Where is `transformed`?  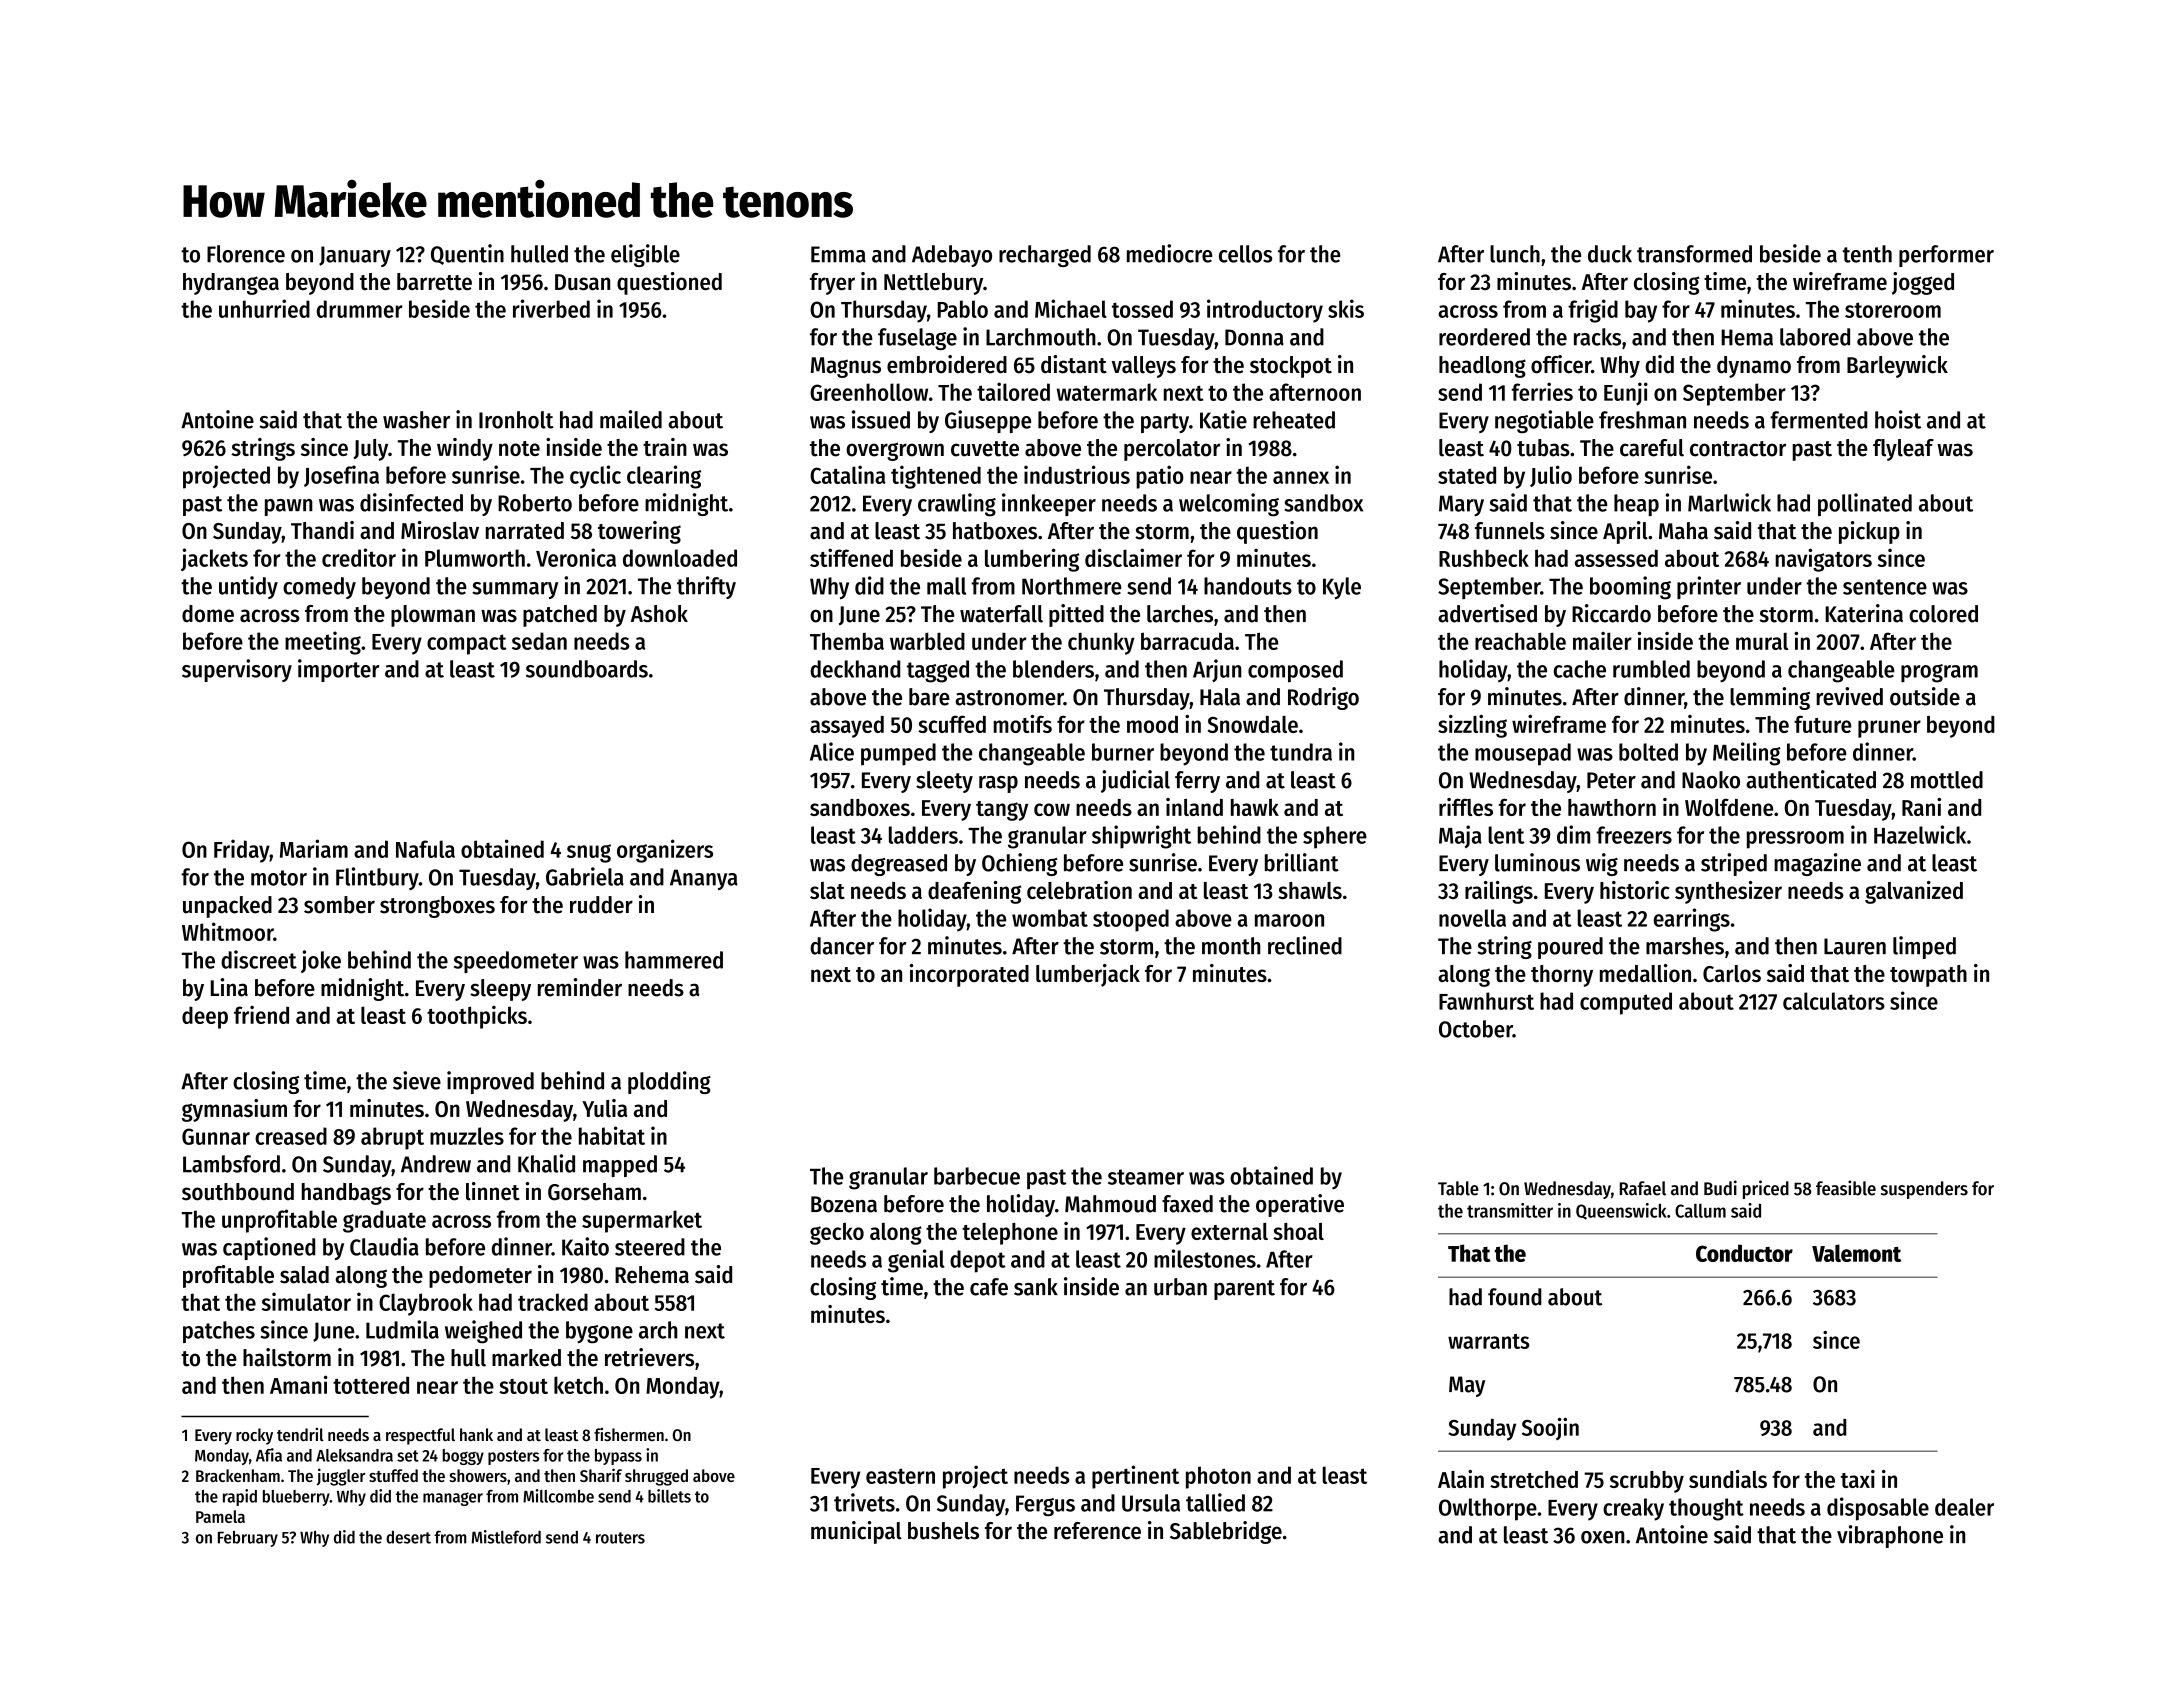 transformed is located at coordinates (1694, 254).
